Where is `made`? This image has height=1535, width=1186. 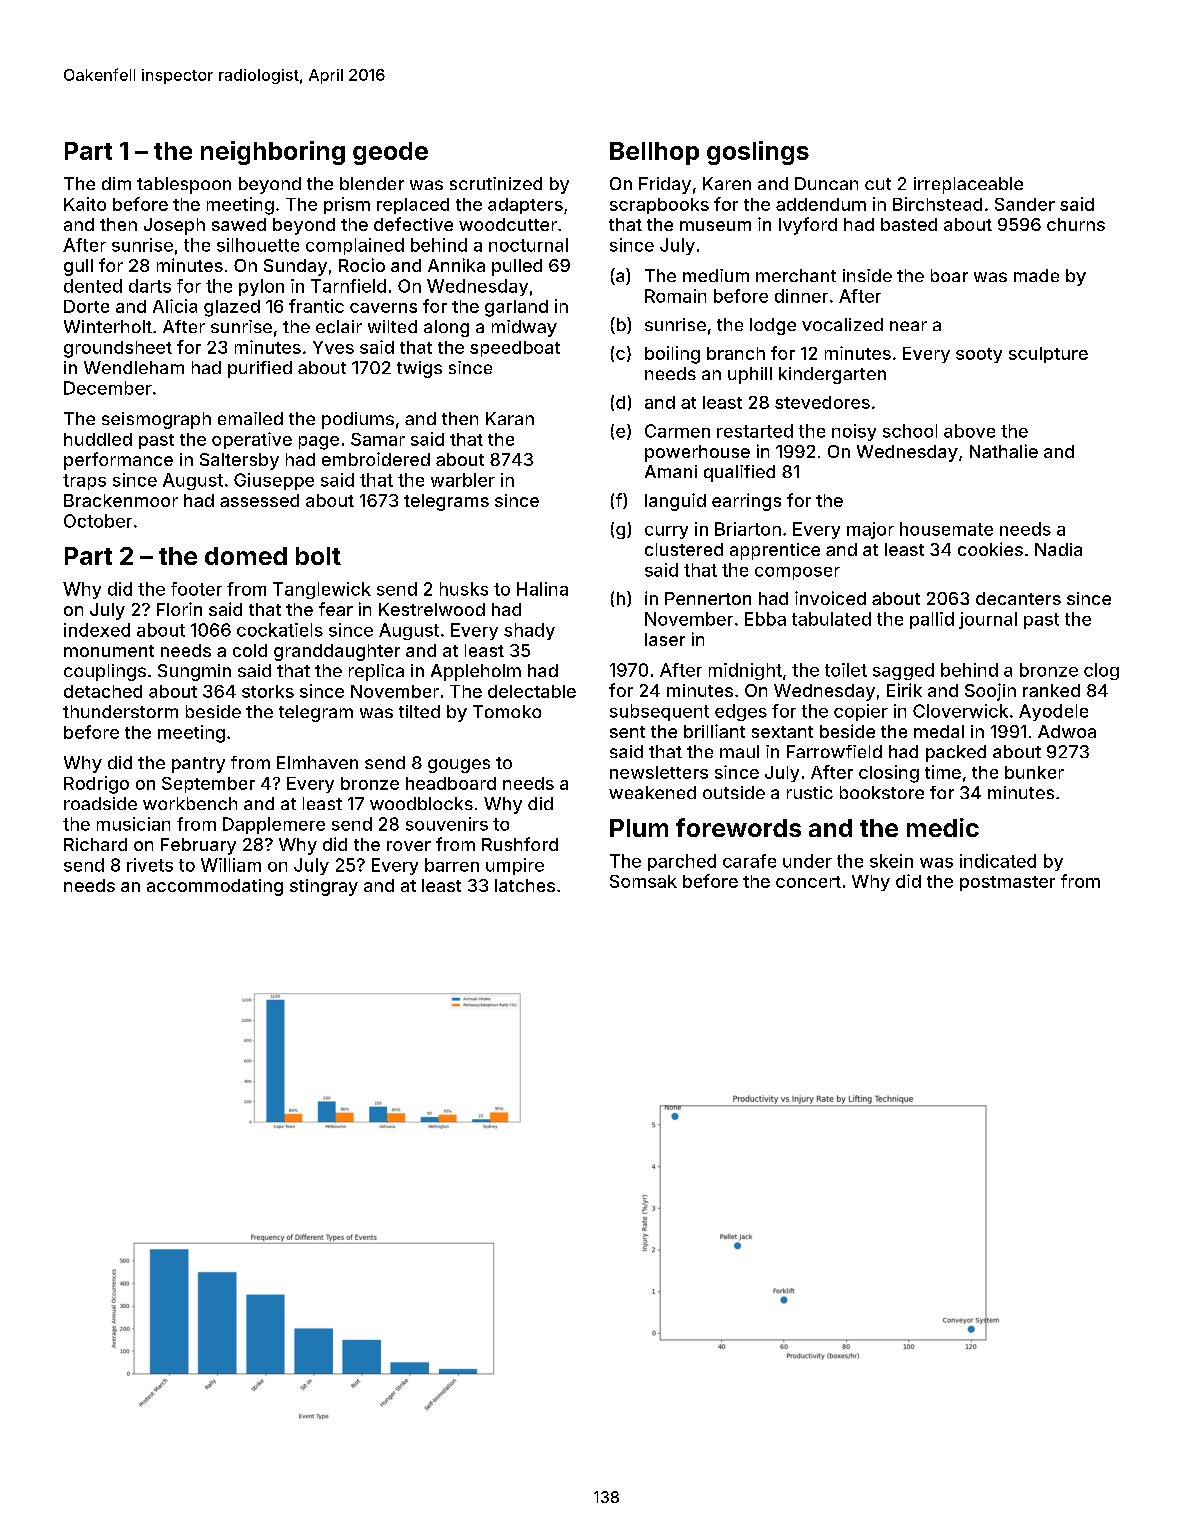 made is located at coordinates (1036, 275).
